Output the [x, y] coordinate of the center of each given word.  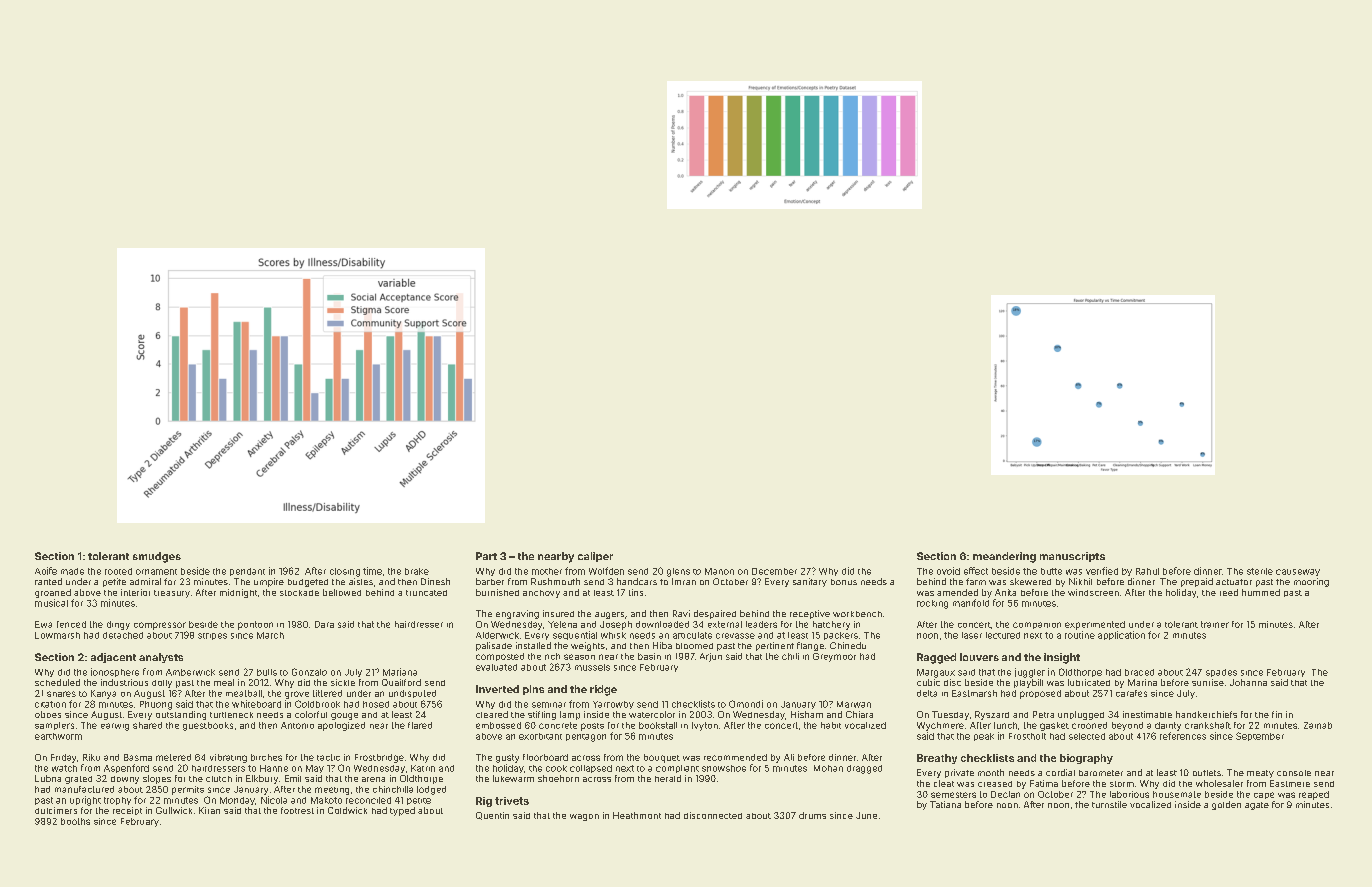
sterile [1260, 571]
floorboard [545, 757]
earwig [115, 727]
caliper [595, 557]
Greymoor [834, 657]
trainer [1215, 624]
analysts [161, 658]
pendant [247, 572]
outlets [1207, 773]
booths [75, 821]
